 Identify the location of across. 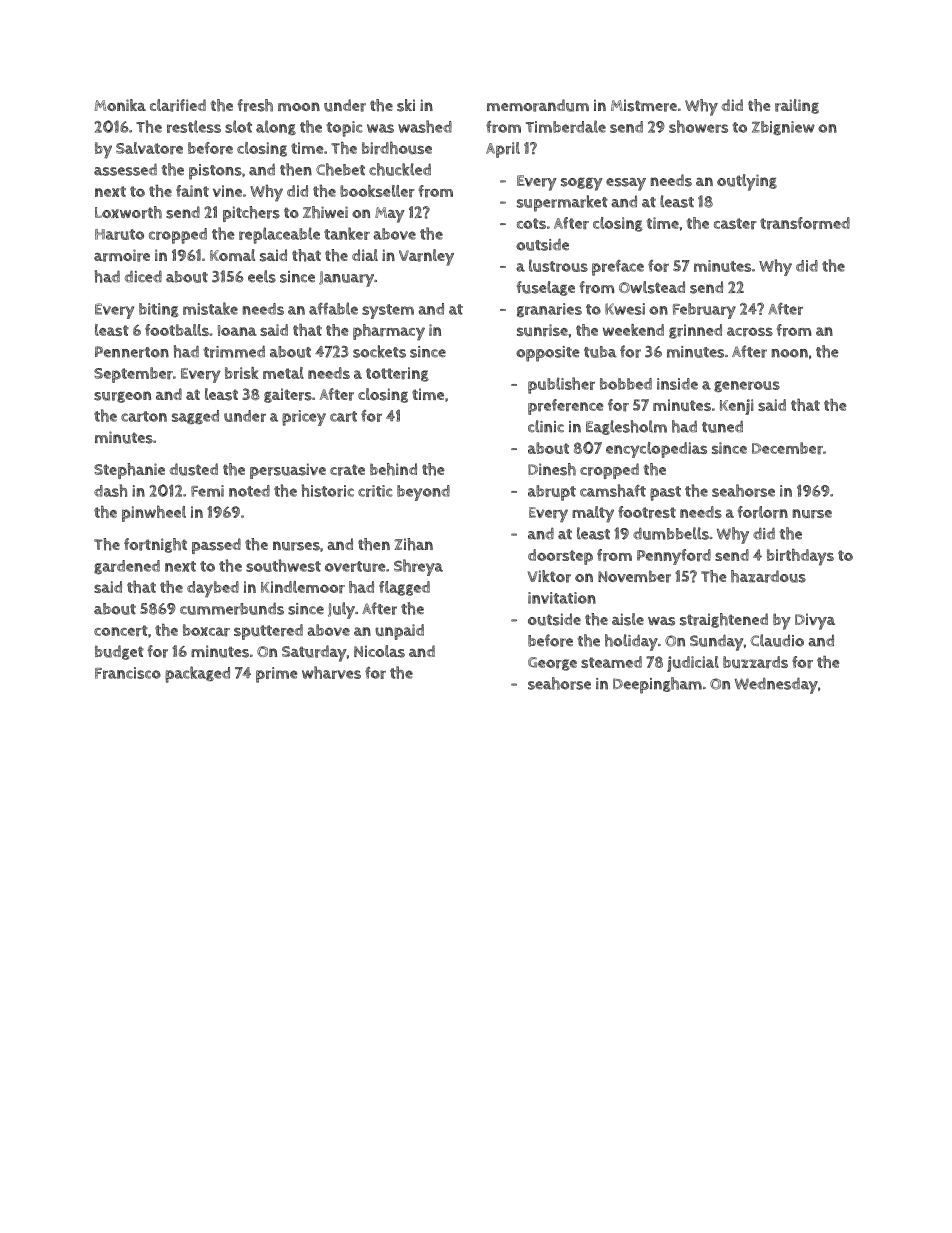
(750, 332).
